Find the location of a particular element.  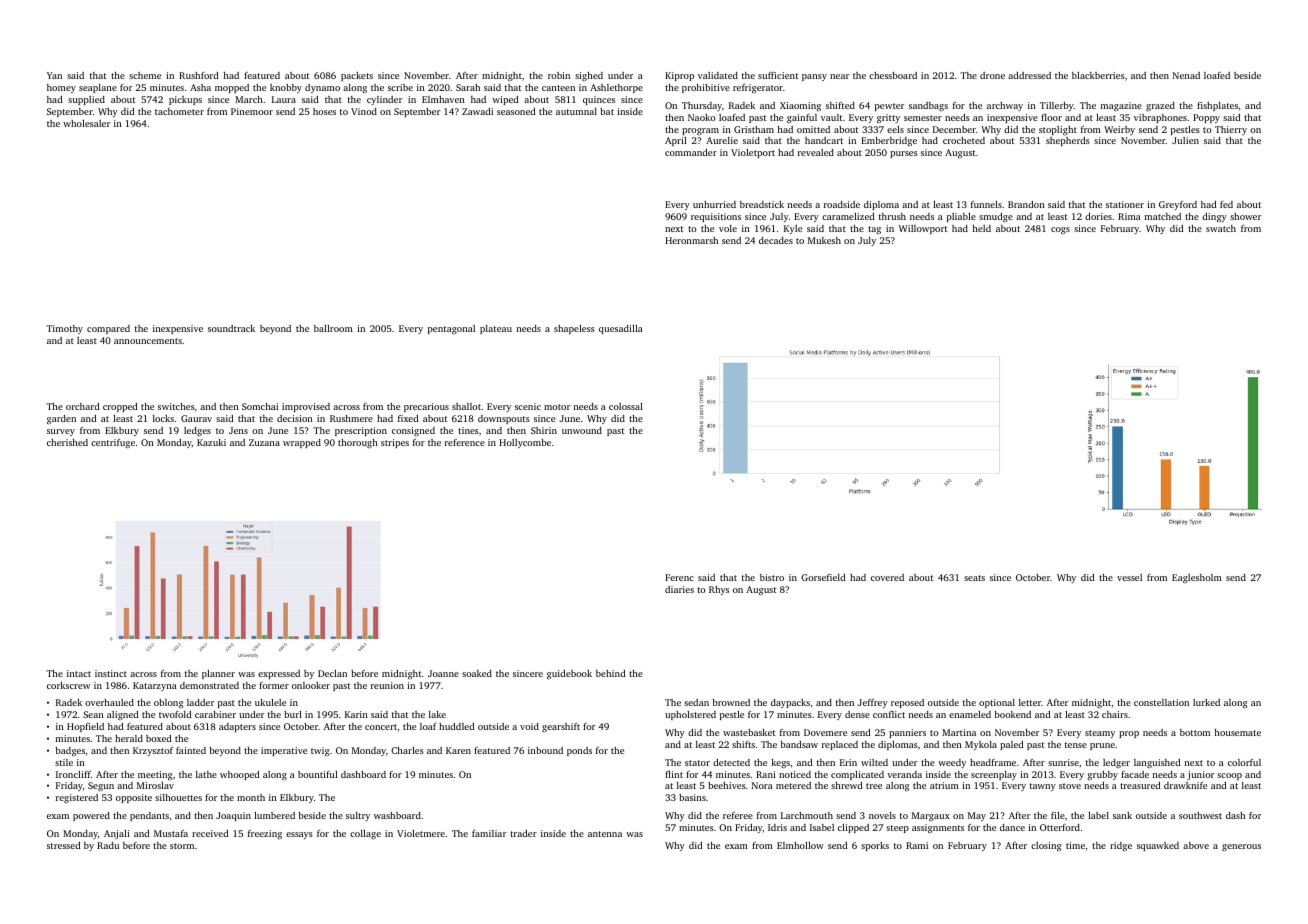

Hollycombe is located at coordinates (525, 443).
